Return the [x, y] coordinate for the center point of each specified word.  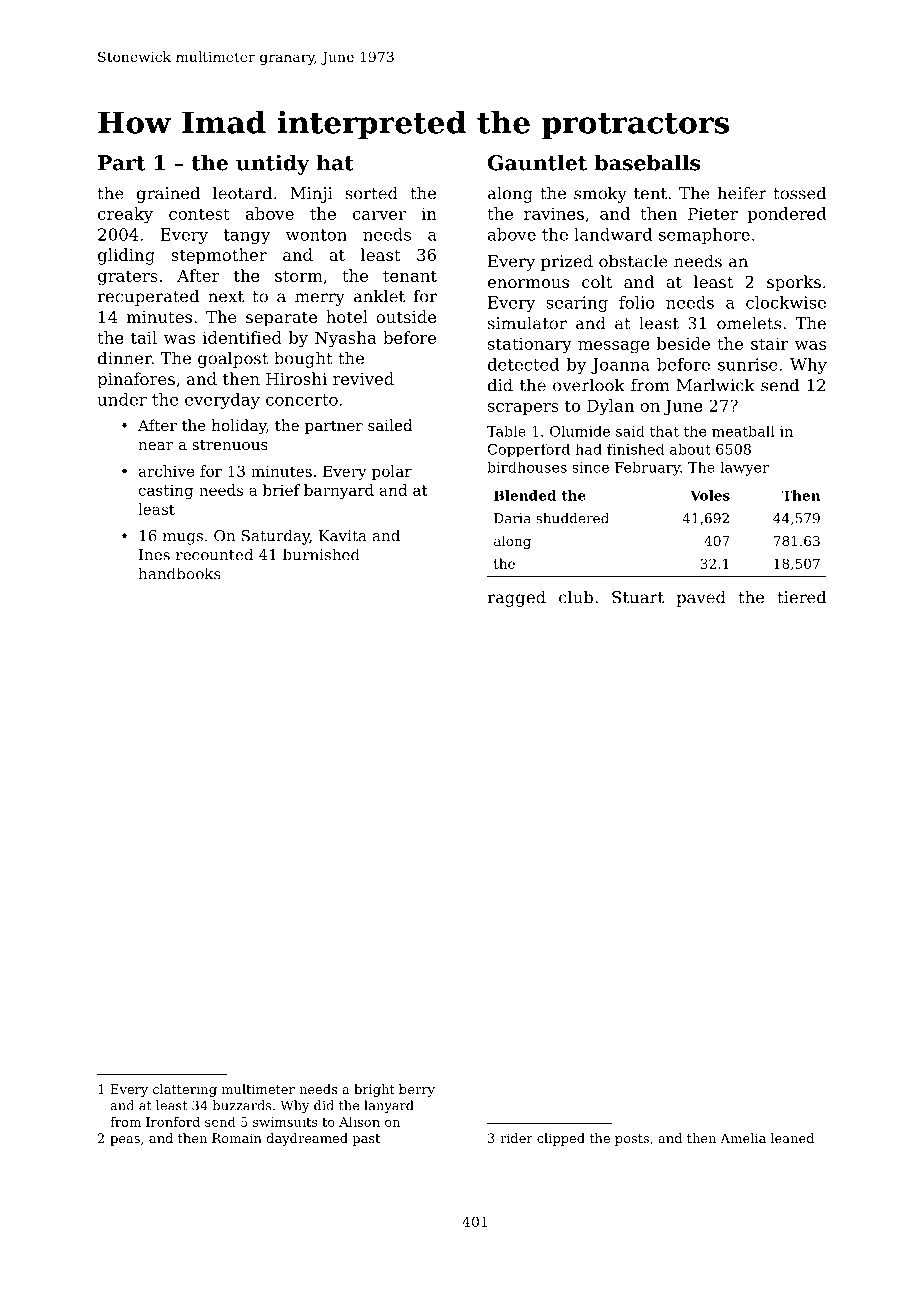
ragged [517, 598]
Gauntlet [537, 162]
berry [417, 1090]
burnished [321, 554]
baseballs [647, 162]
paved [701, 598]
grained [168, 194]
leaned [792, 1138]
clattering [185, 1090]
